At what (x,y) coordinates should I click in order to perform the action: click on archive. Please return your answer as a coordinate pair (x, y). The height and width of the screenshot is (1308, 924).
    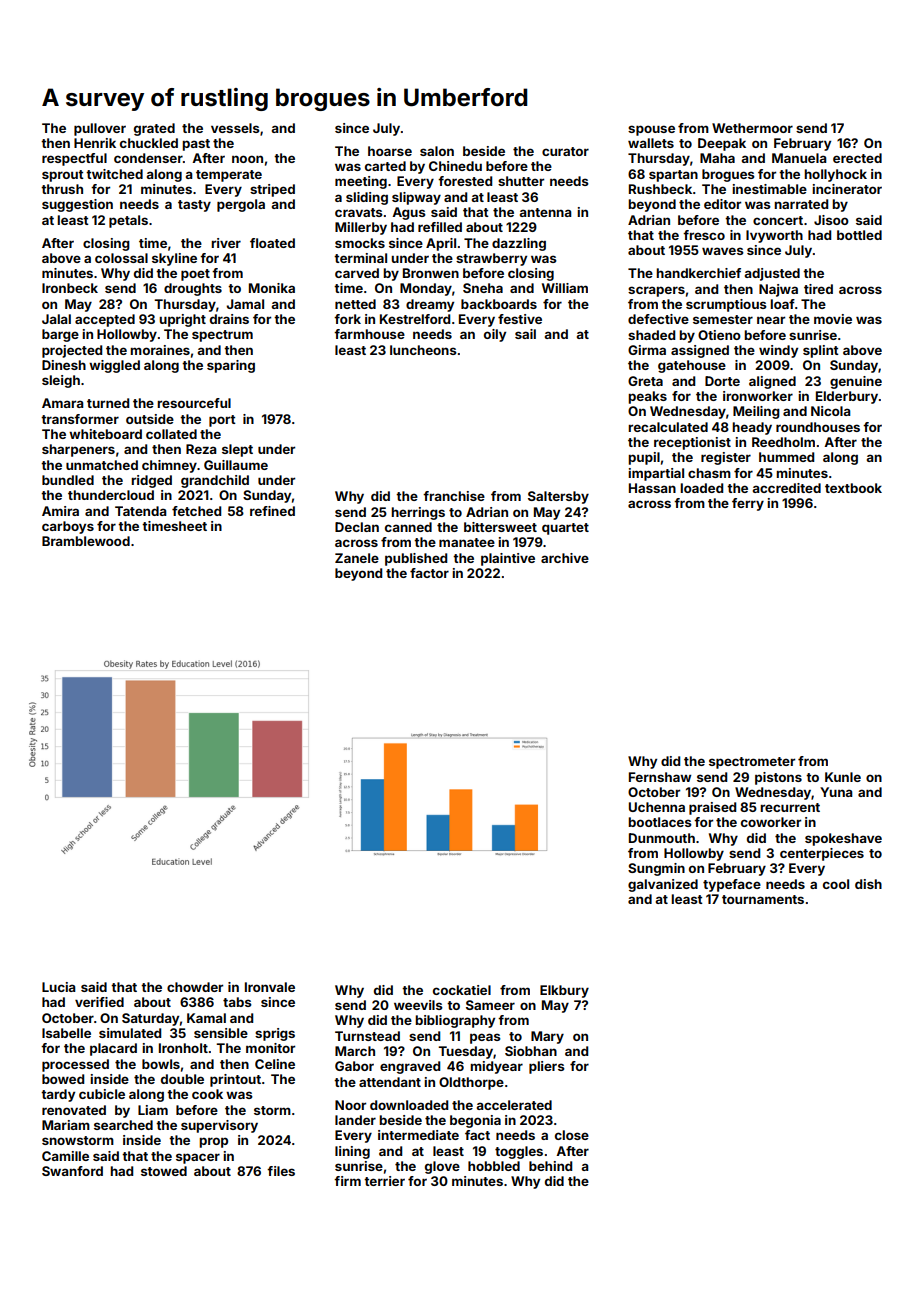
    Looking at the image, I should click on (565, 558).
